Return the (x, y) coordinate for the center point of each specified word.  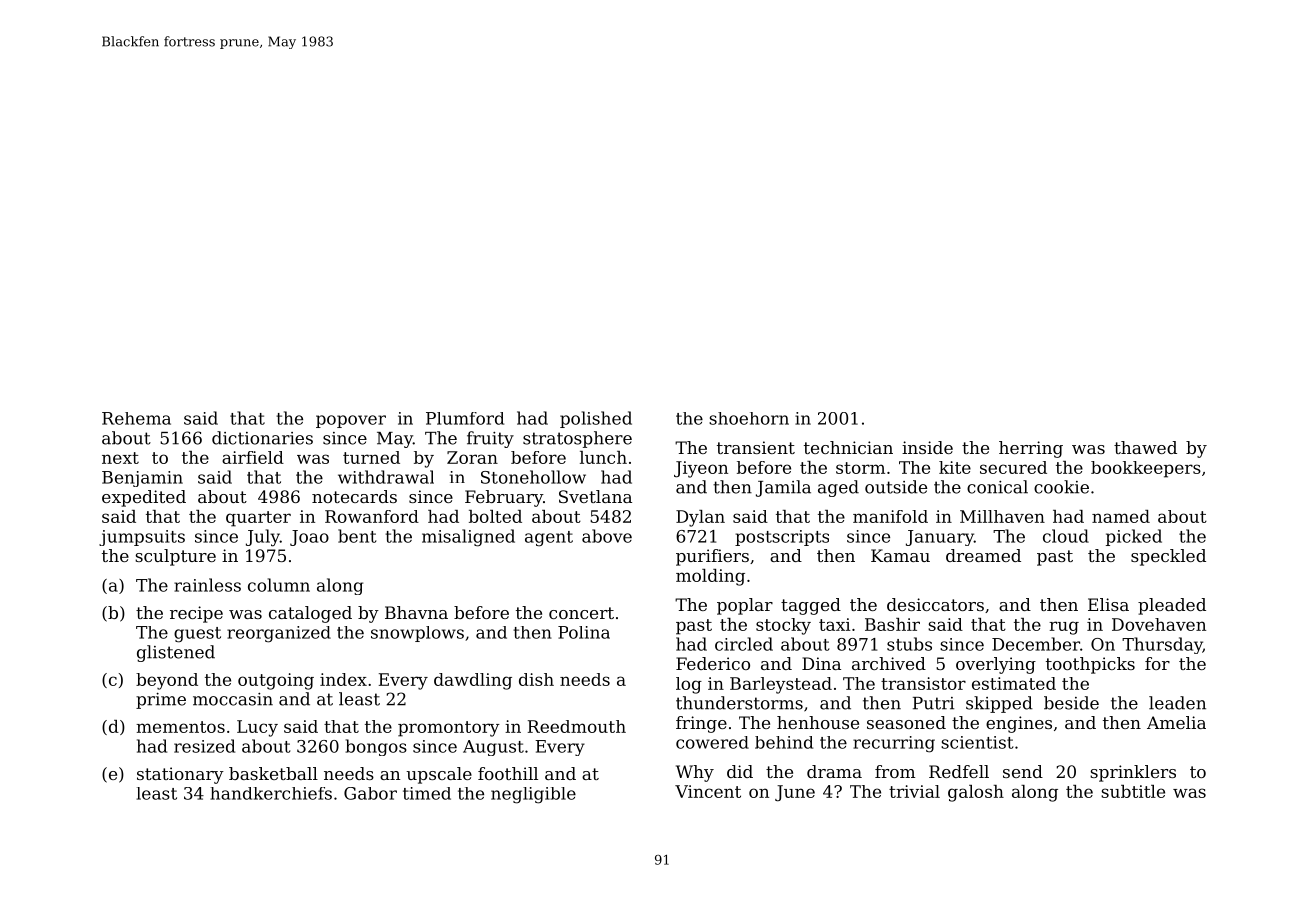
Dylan (700, 518)
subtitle (1133, 791)
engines (1019, 724)
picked (1134, 537)
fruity (490, 439)
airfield (253, 457)
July (263, 538)
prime (161, 701)
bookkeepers (1146, 469)
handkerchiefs (271, 793)
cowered (712, 742)
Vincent (708, 791)
